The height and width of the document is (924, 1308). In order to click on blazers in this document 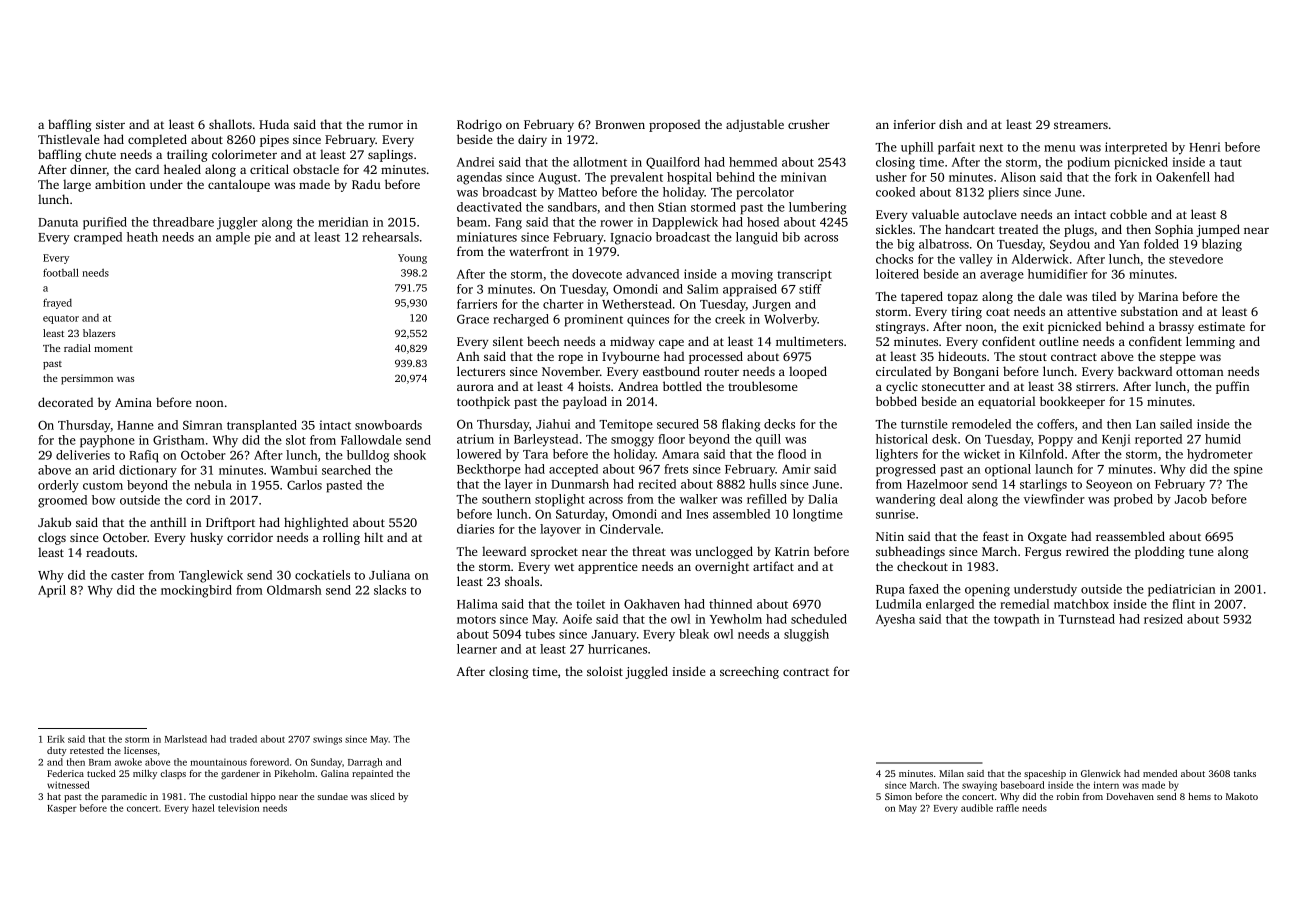, I will do `click(99, 333)`.
